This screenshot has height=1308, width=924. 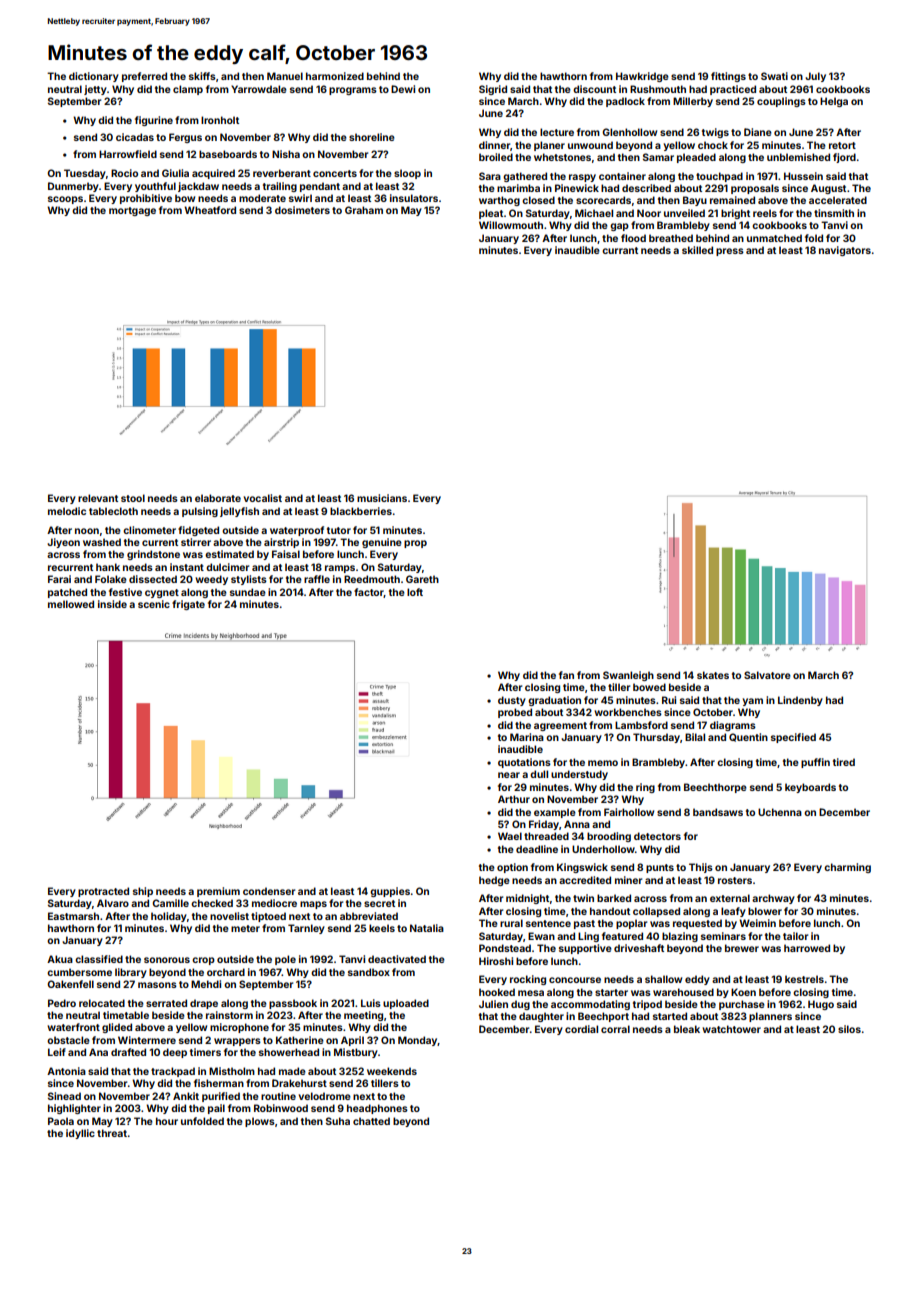 What do you see at coordinates (422, 579) in the screenshot?
I see `Gareth` at bounding box center [422, 579].
